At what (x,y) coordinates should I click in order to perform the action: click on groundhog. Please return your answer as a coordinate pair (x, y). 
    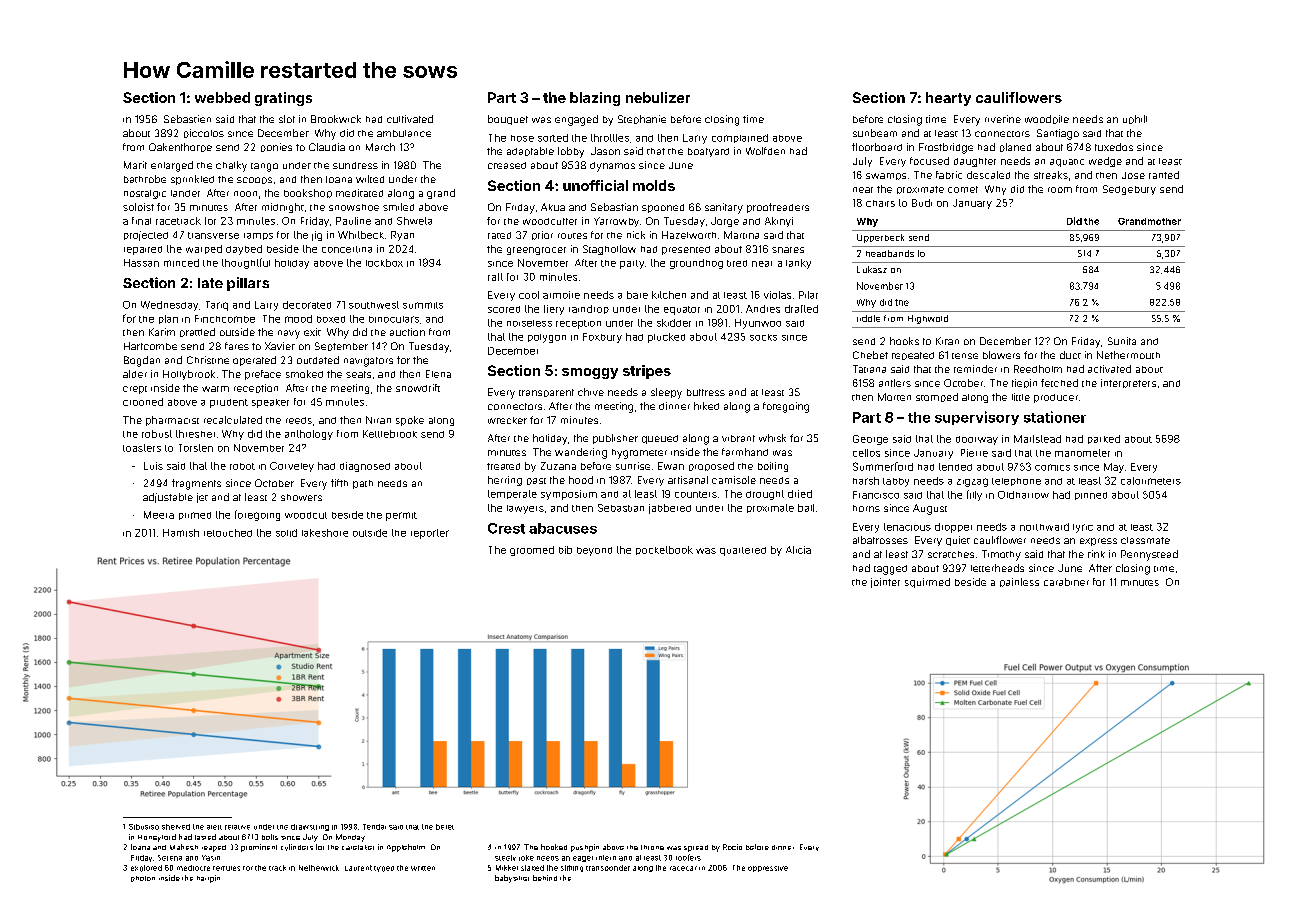
    Looking at the image, I should click on (696, 264).
